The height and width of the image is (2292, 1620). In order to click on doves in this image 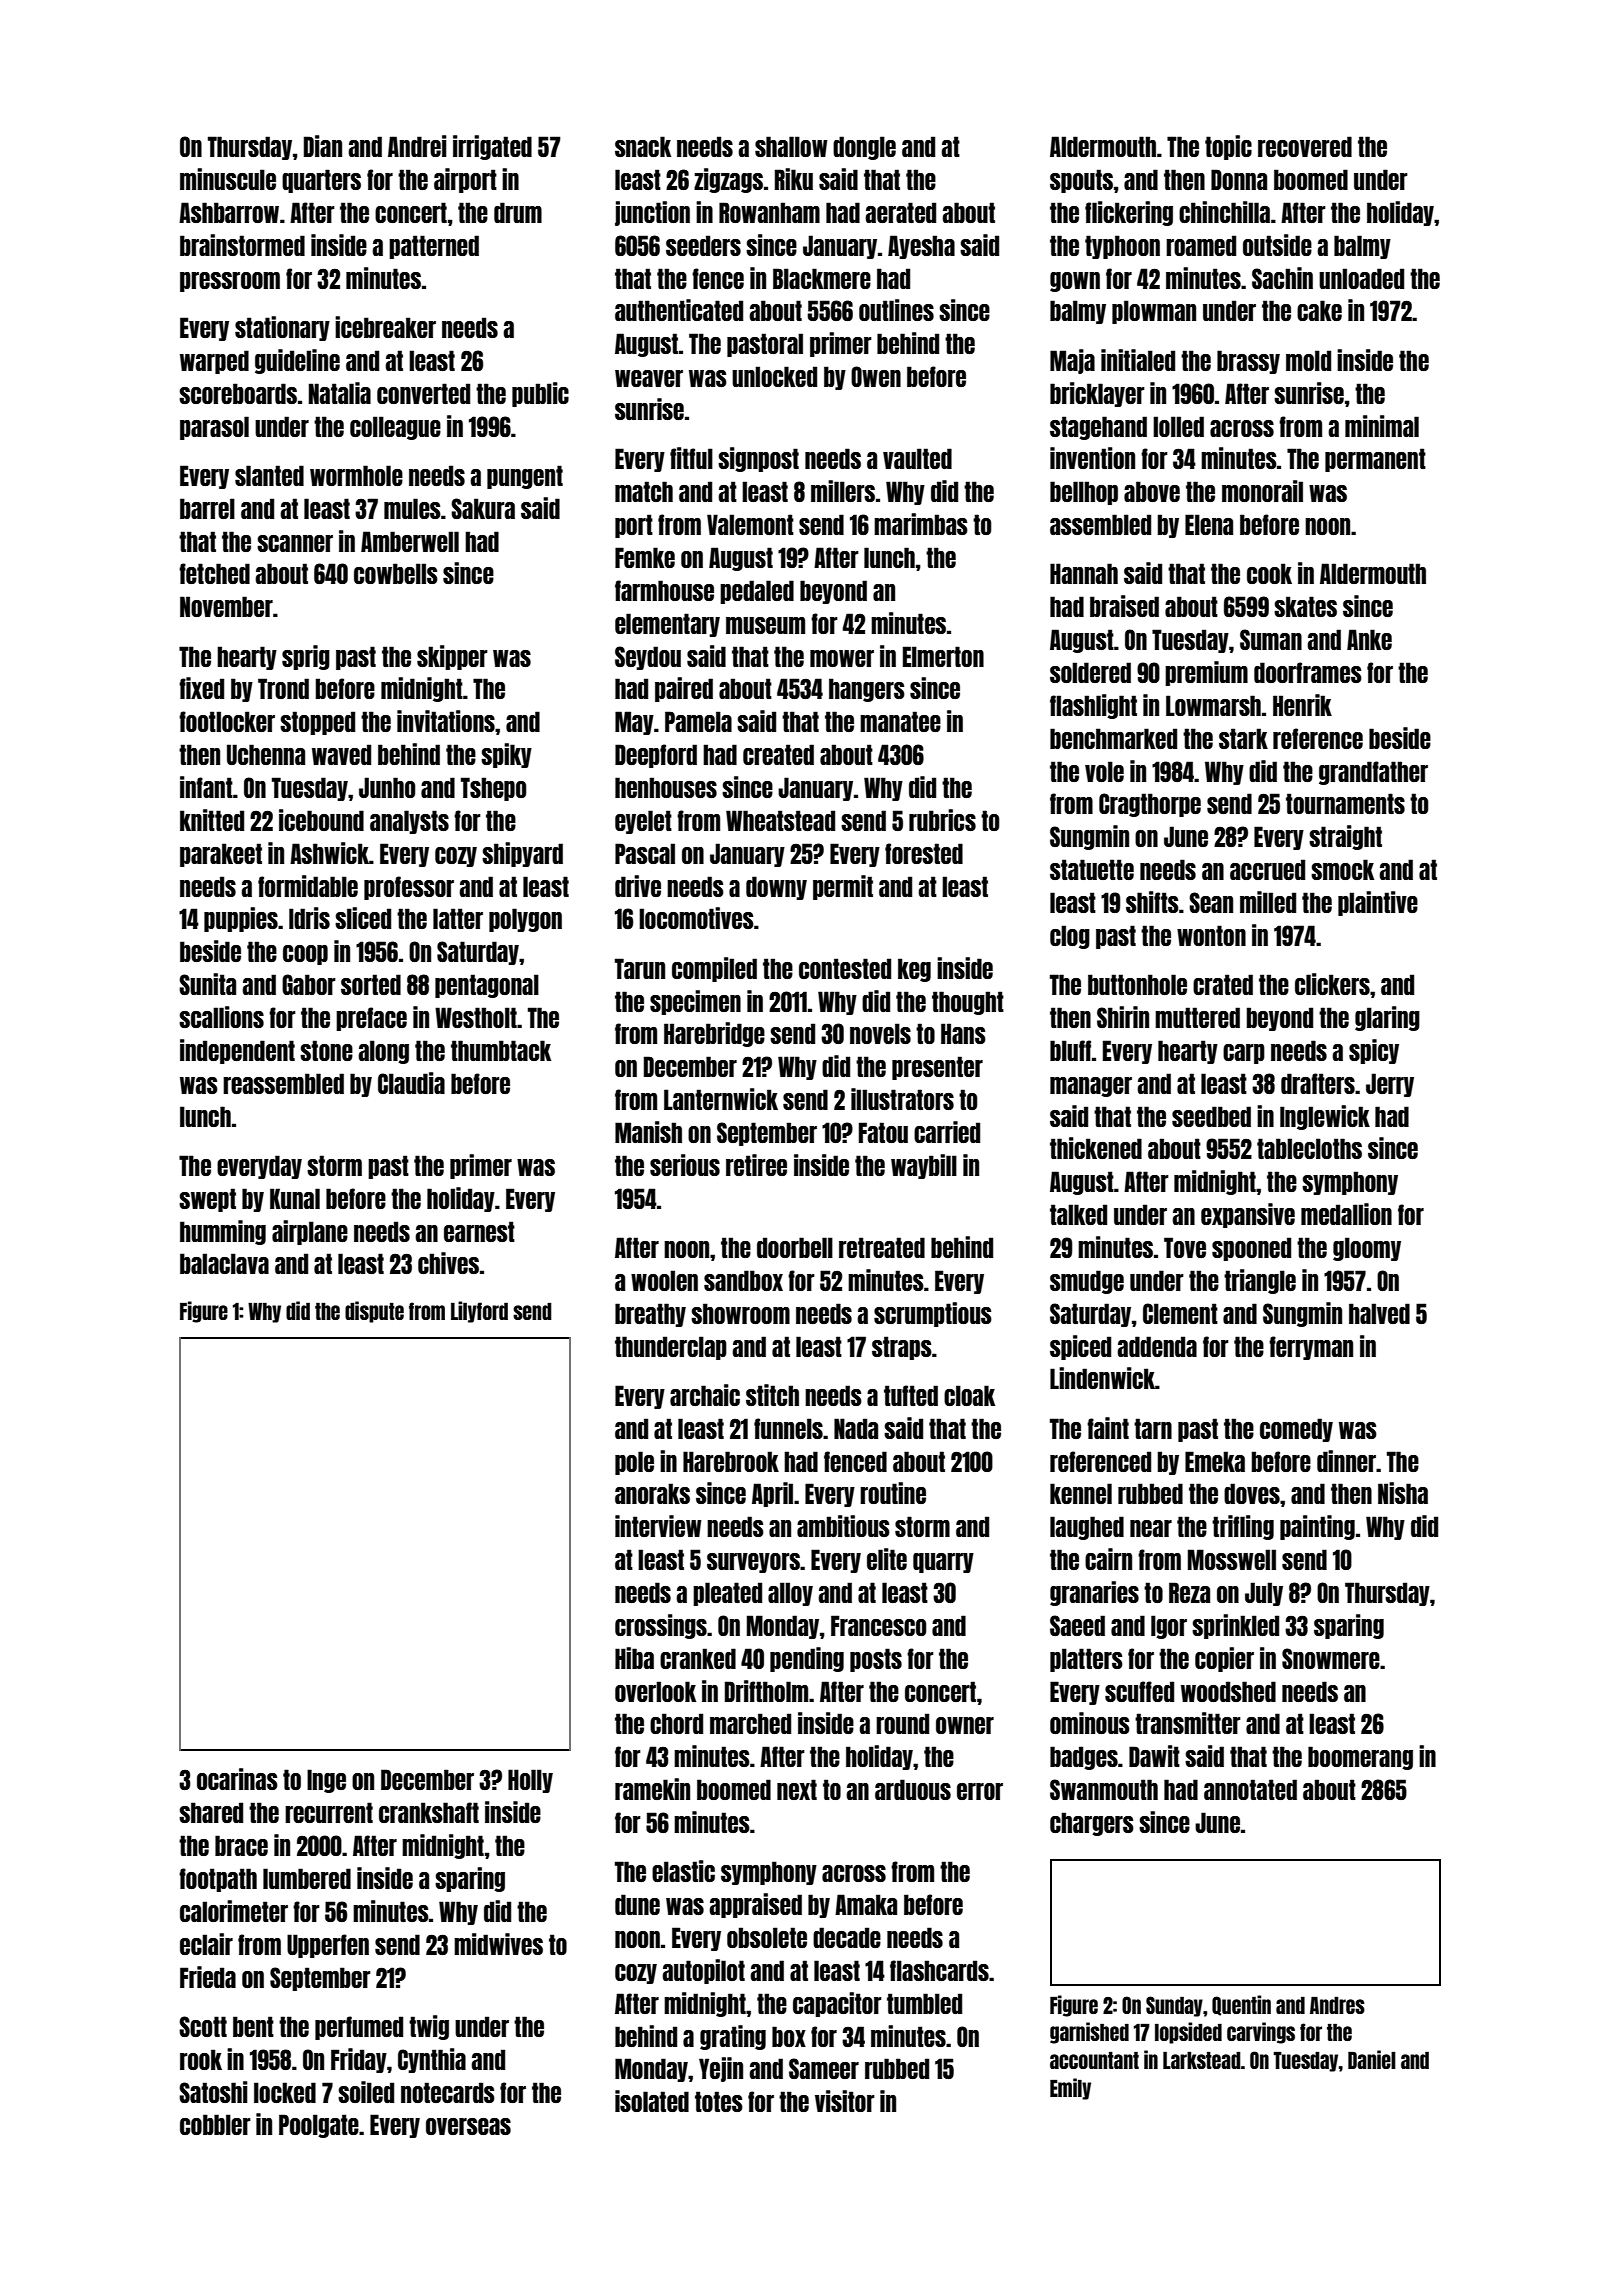, I will do `click(1252, 1493)`.
